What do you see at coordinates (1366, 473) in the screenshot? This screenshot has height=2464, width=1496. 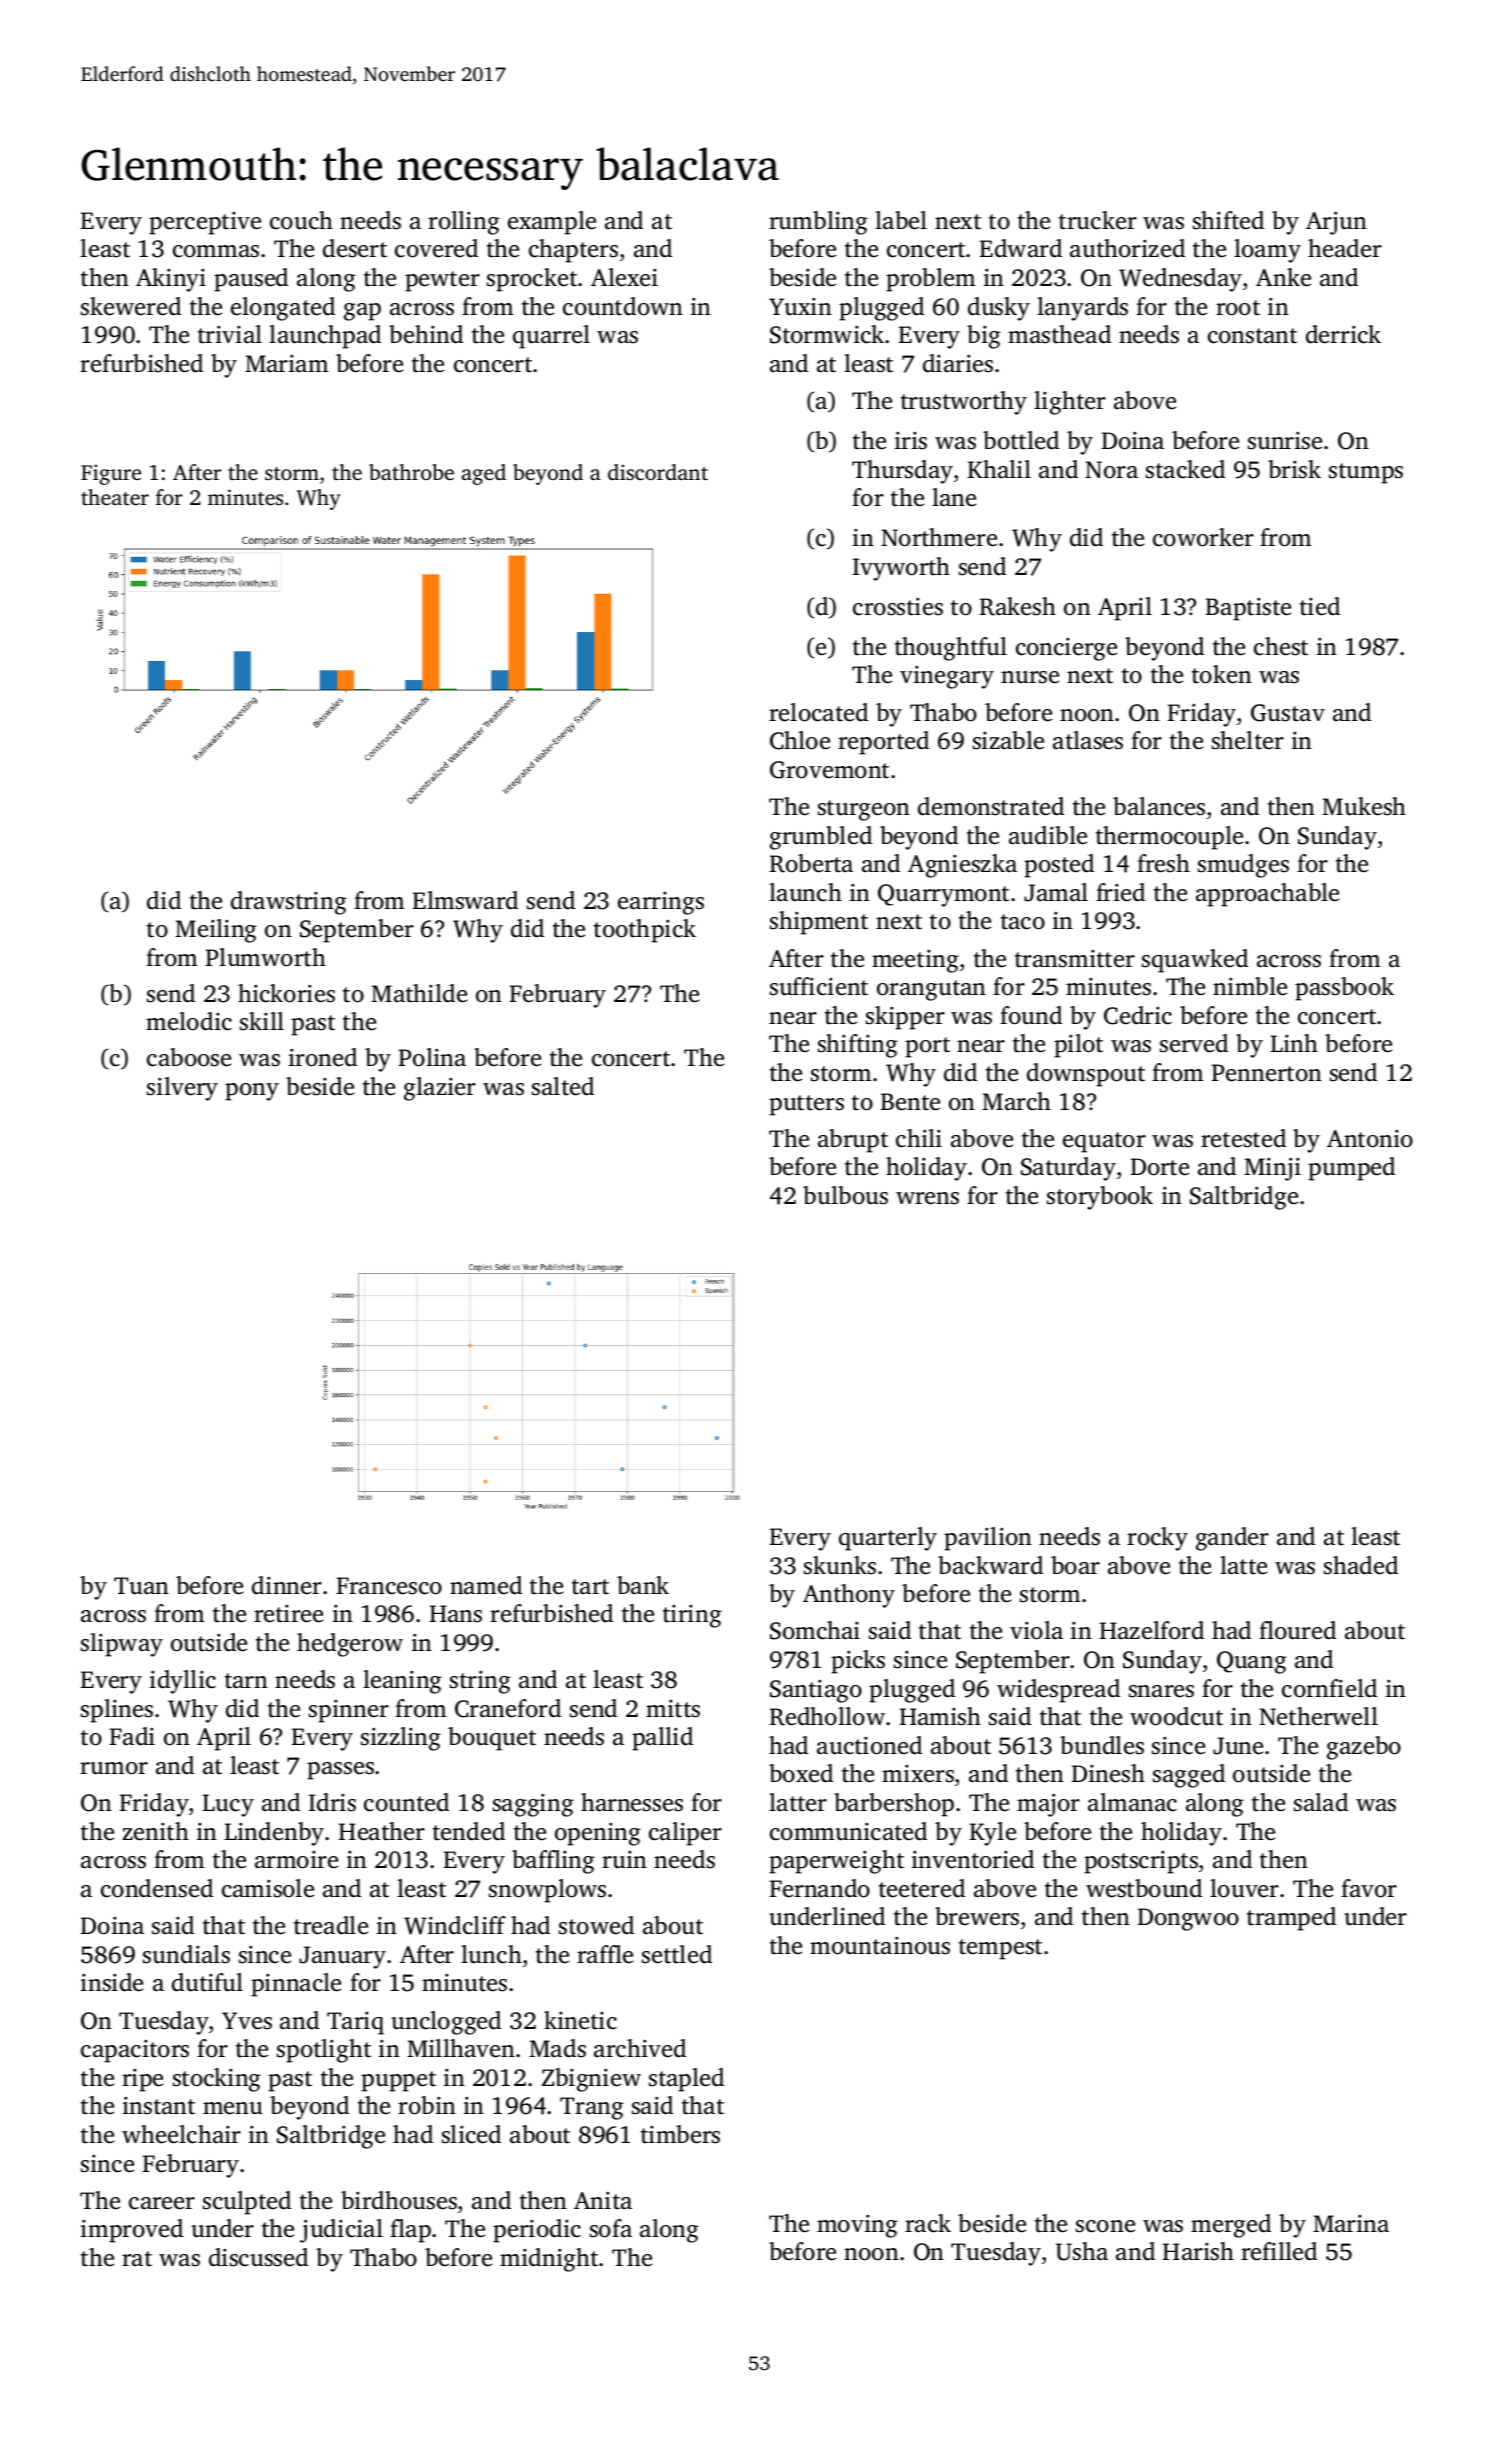 I see `stumps` at bounding box center [1366, 473].
